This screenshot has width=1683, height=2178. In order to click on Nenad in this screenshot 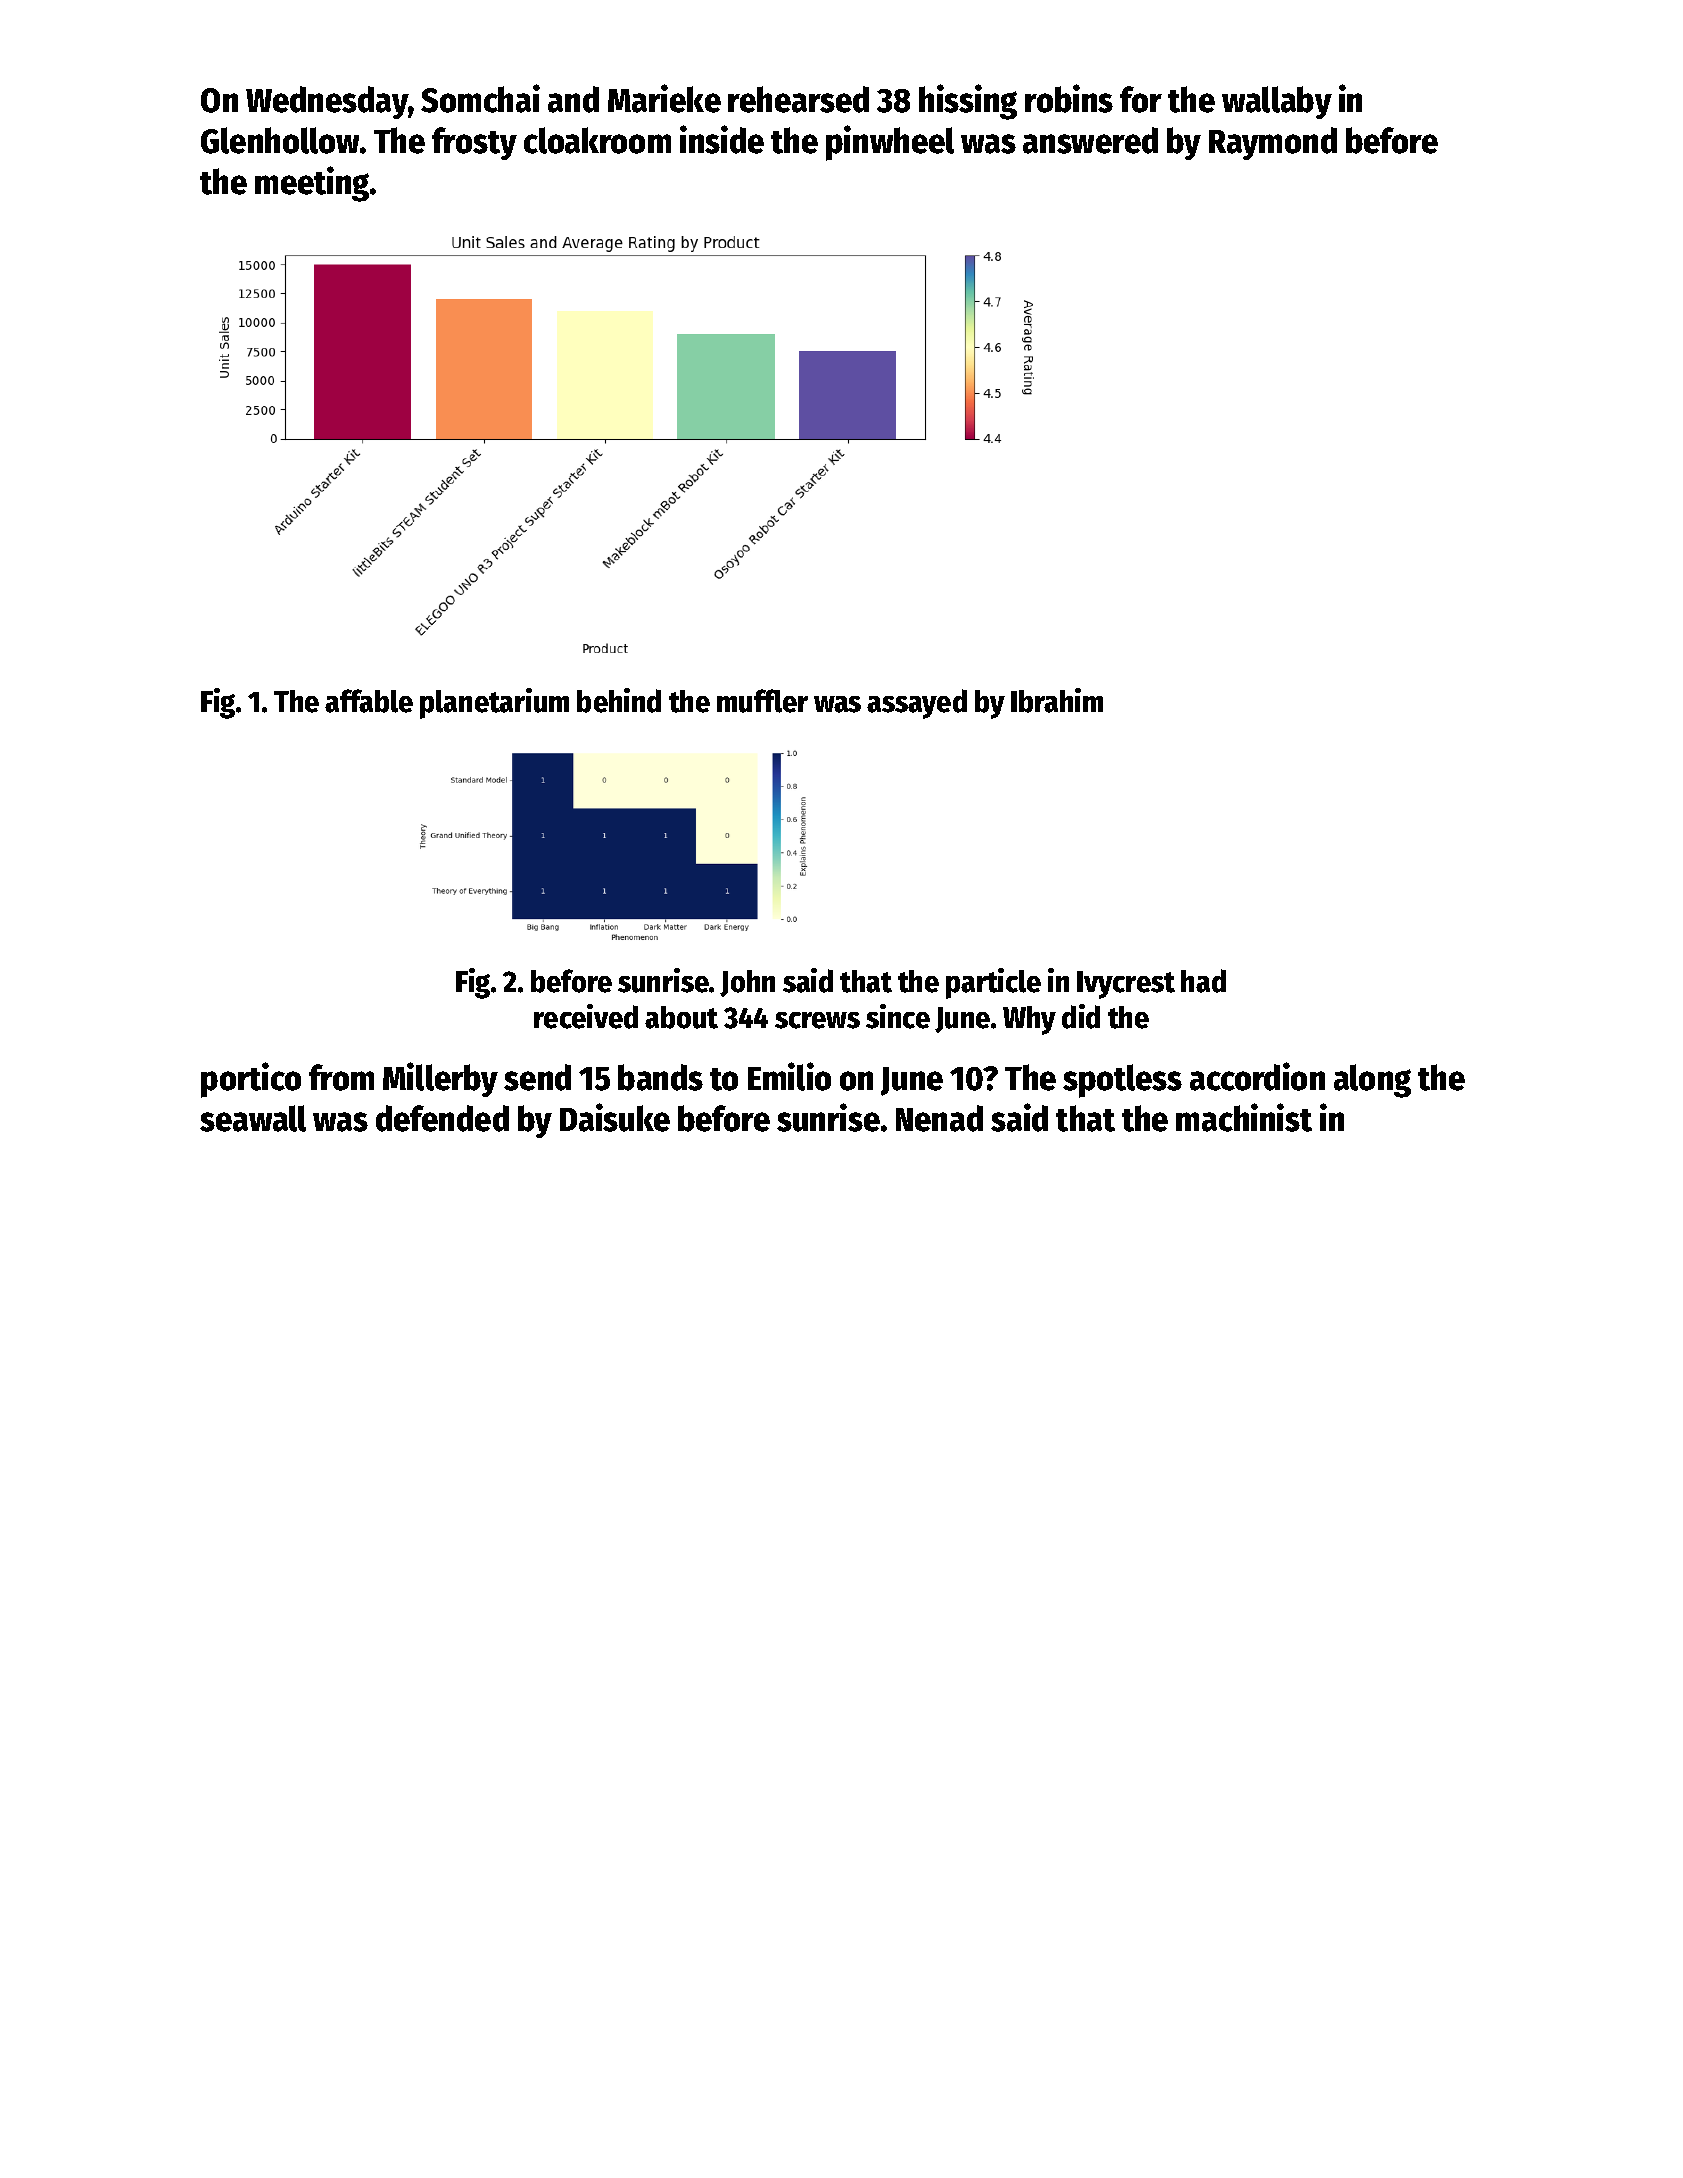, I will do `click(939, 1118)`.
